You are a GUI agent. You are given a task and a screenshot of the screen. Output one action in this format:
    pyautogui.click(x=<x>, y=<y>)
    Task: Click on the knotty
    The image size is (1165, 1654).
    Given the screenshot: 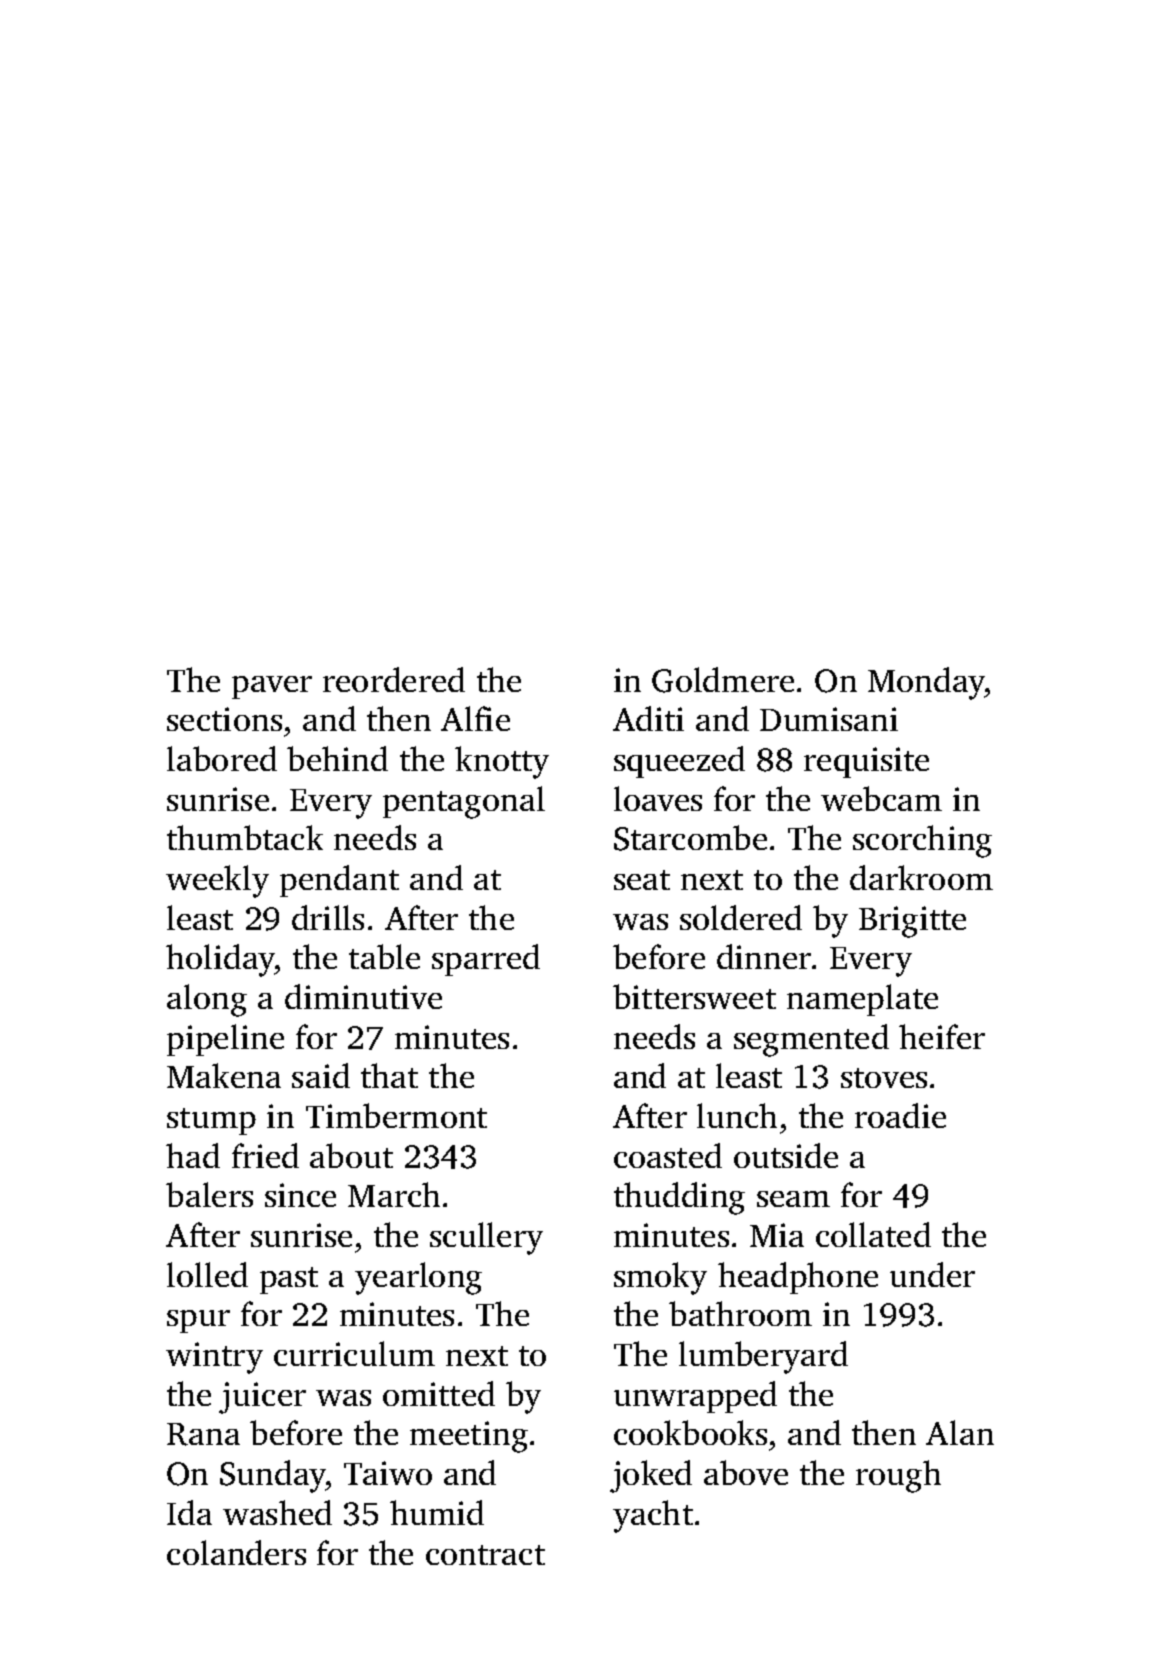 What is the action you would take?
    pyautogui.click(x=502, y=762)
